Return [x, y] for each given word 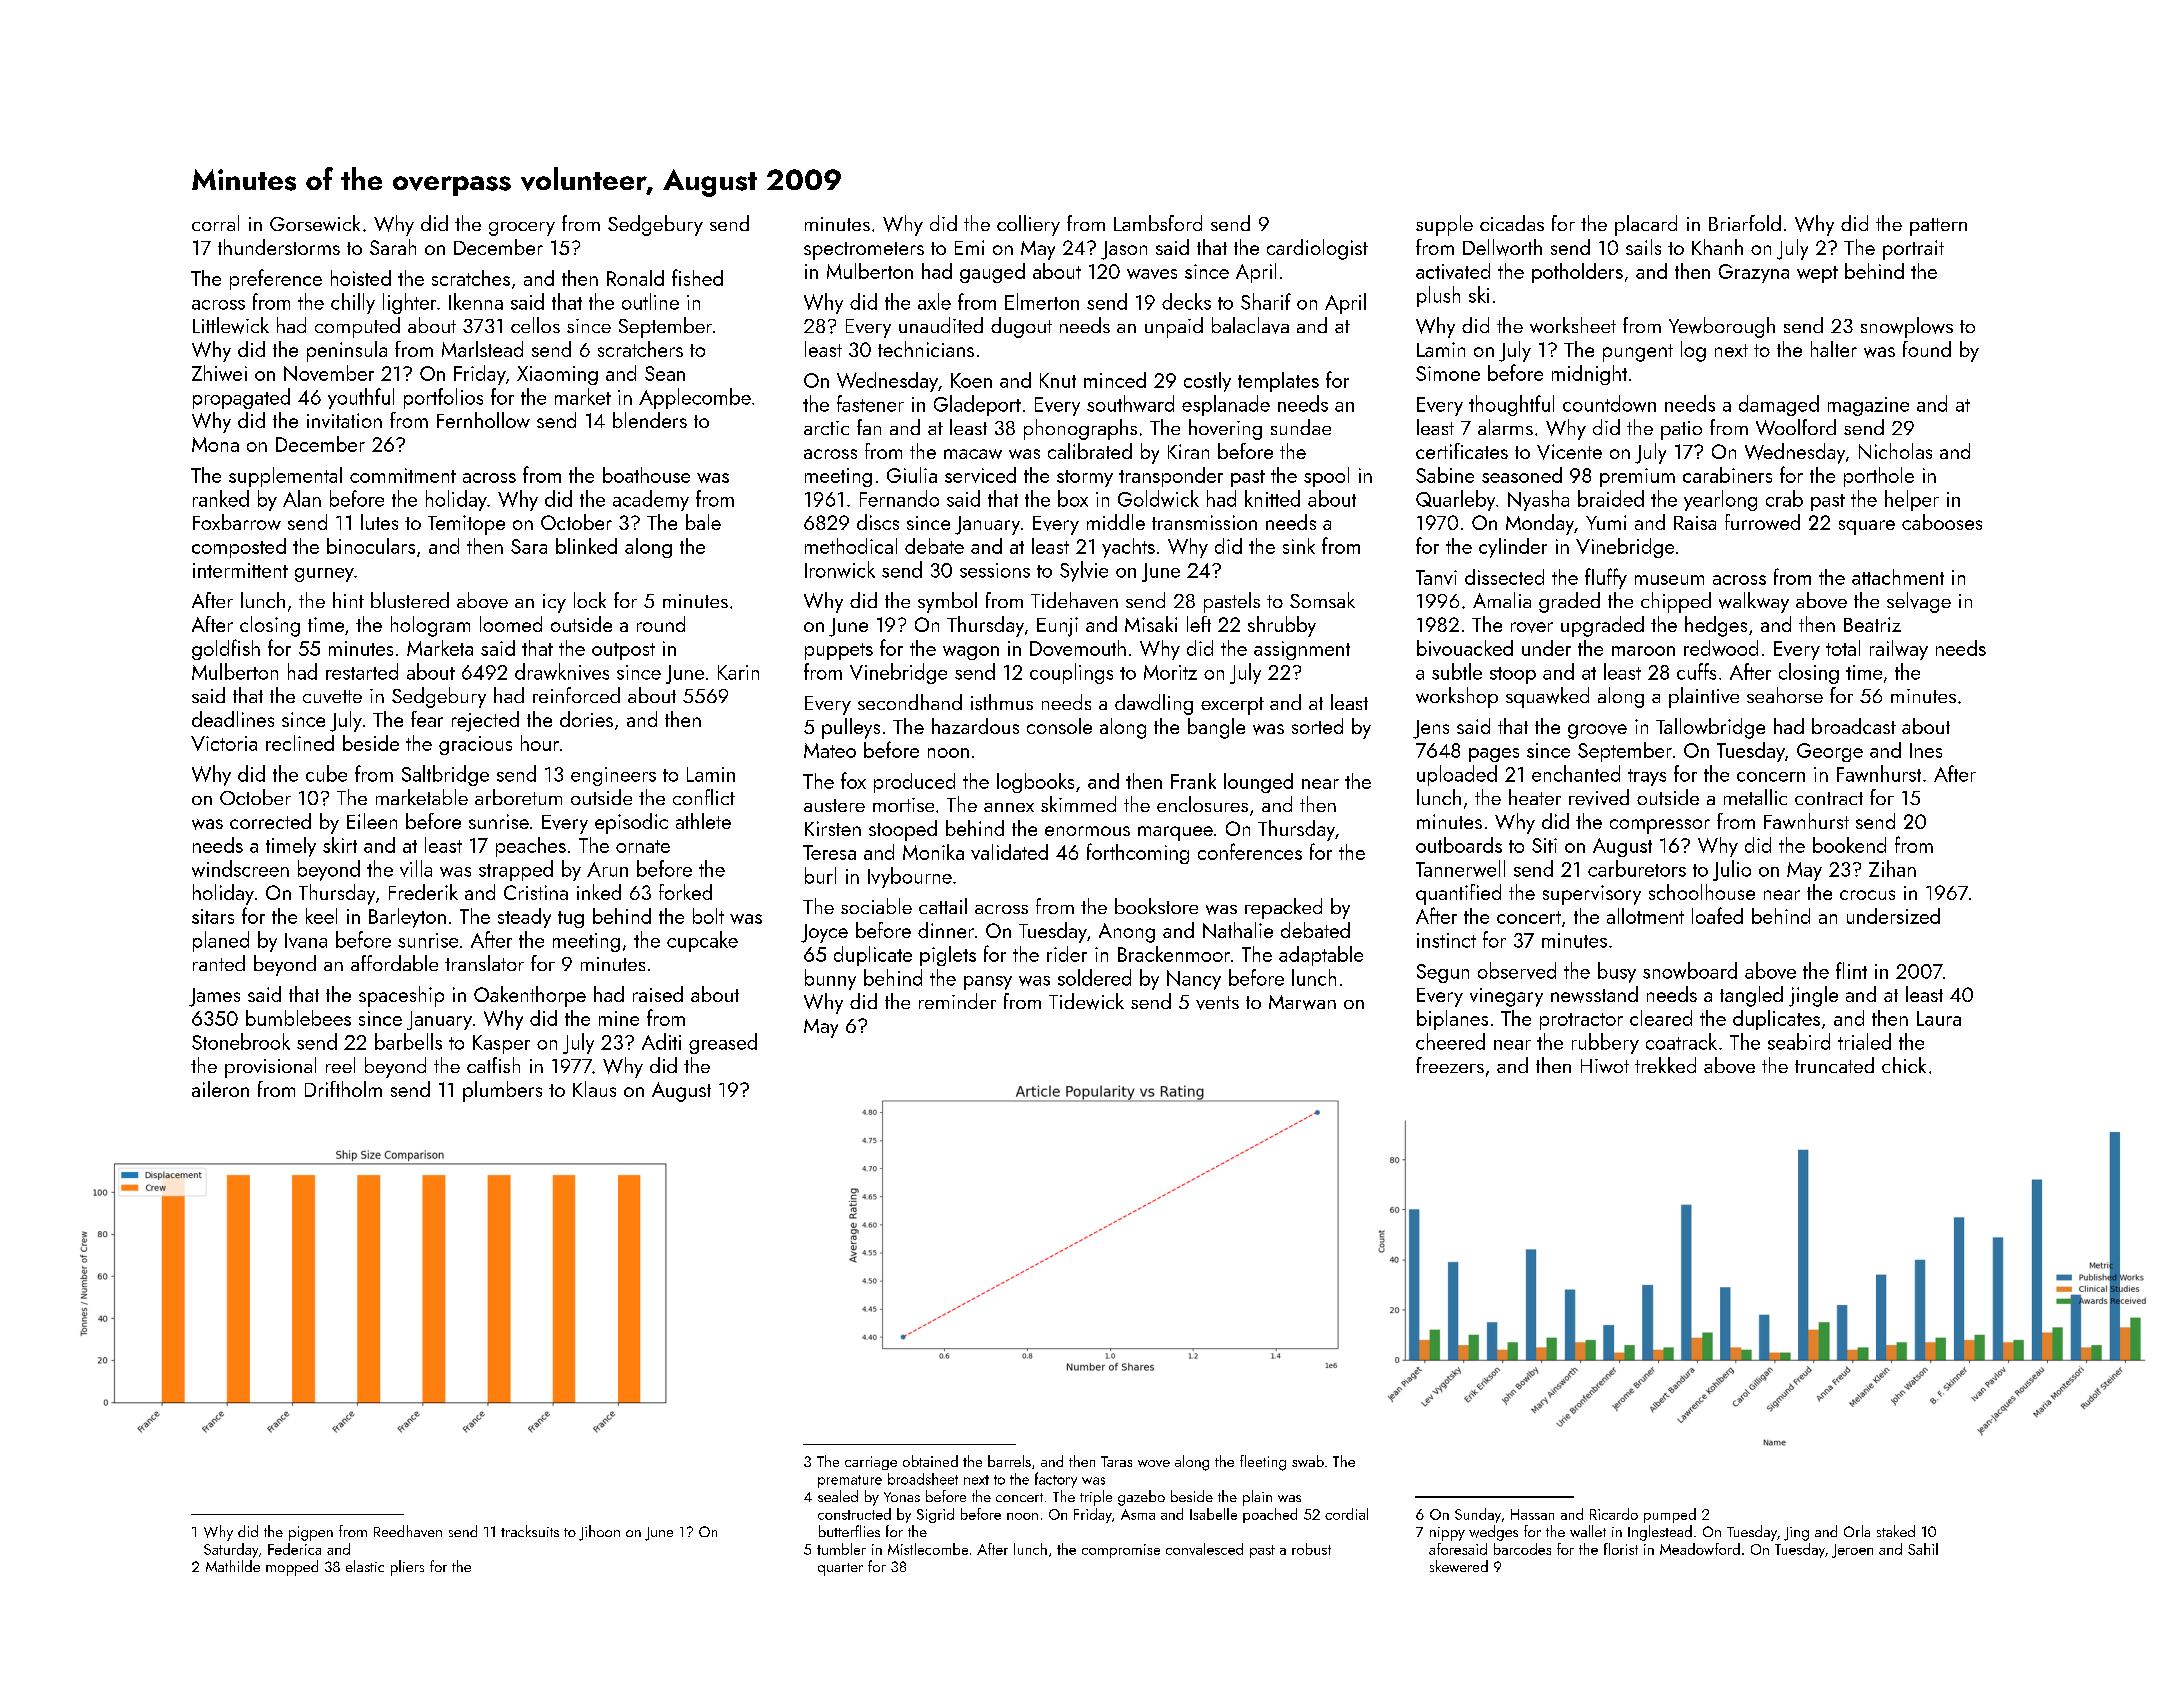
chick [1904, 1065]
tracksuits [530, 1531]
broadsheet [923, 1479]
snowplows [1907, 327]
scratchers [640, 349]
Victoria [224, 743]
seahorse [1785, 695]
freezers [1450, 1065]
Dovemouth [1078, 648]
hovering [1225, 429]
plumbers [502, 1091]
